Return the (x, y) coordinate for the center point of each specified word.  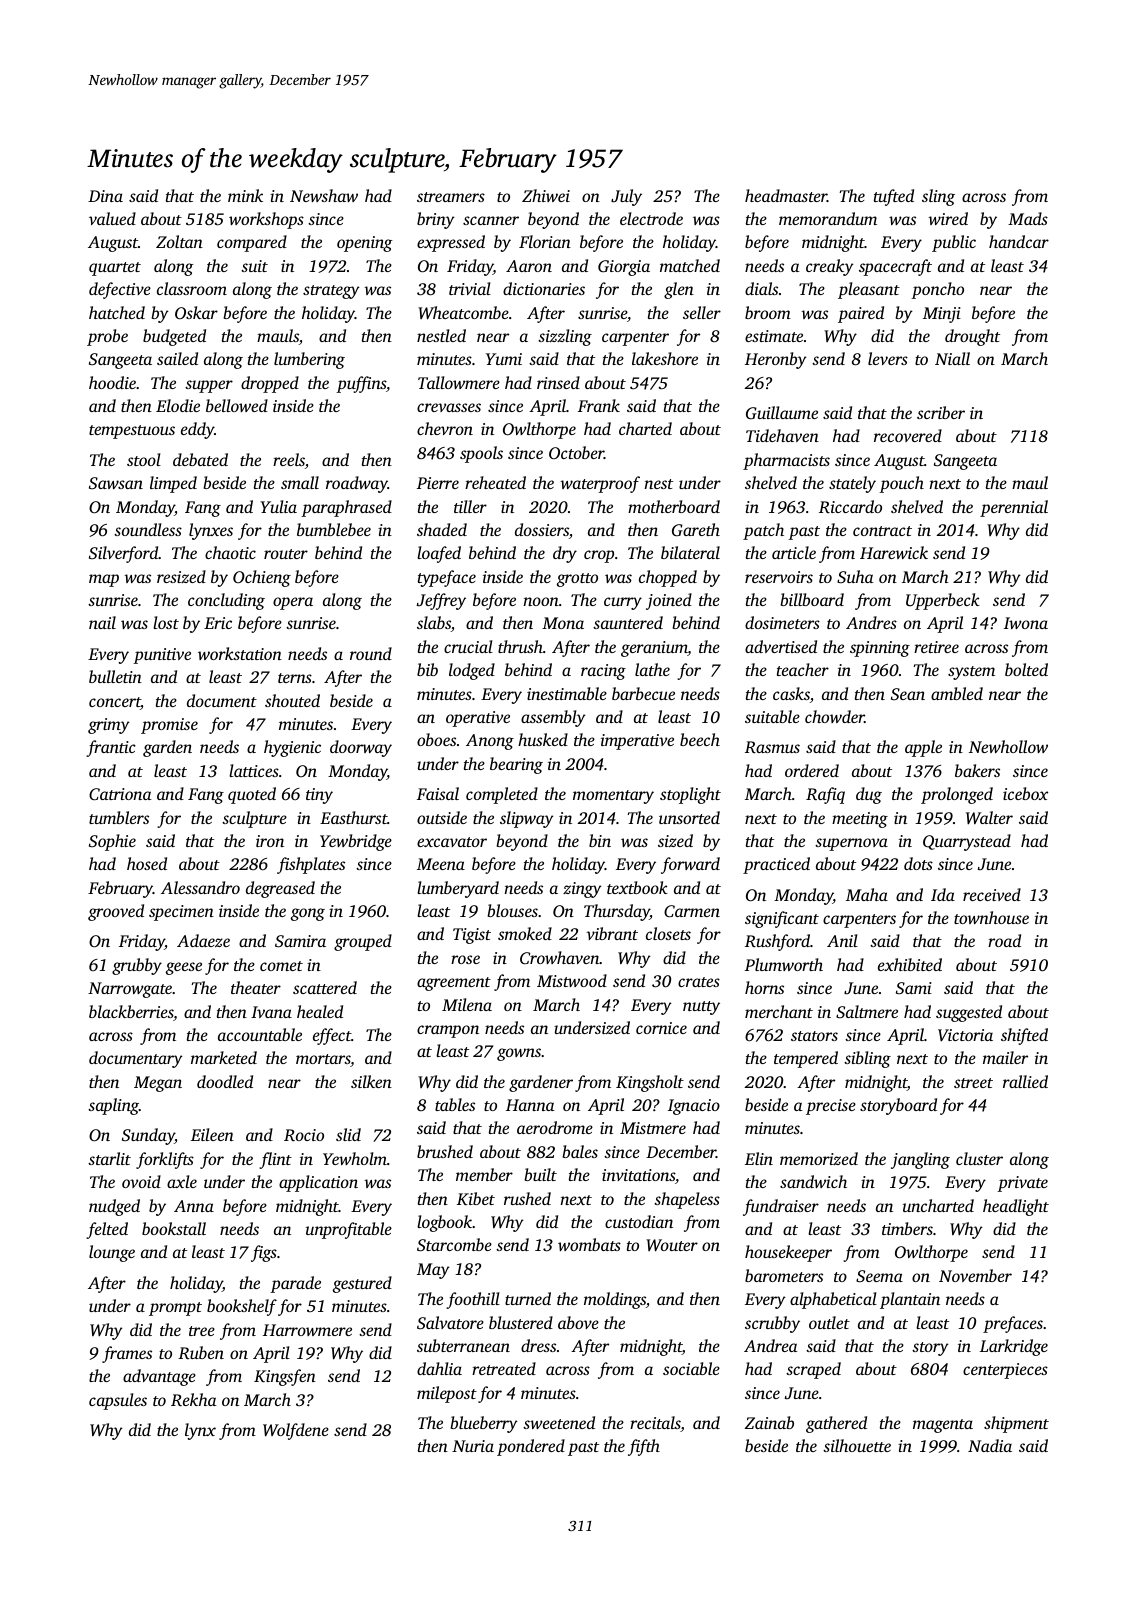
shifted (1024, 1036)
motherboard (674, 506)
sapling (113, 1106)
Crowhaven (560, 957)
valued (112, 218)
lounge (112, 1253)
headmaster (786, 195)
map (104, 580)
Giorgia (624, 268)
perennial (1014, 508)
